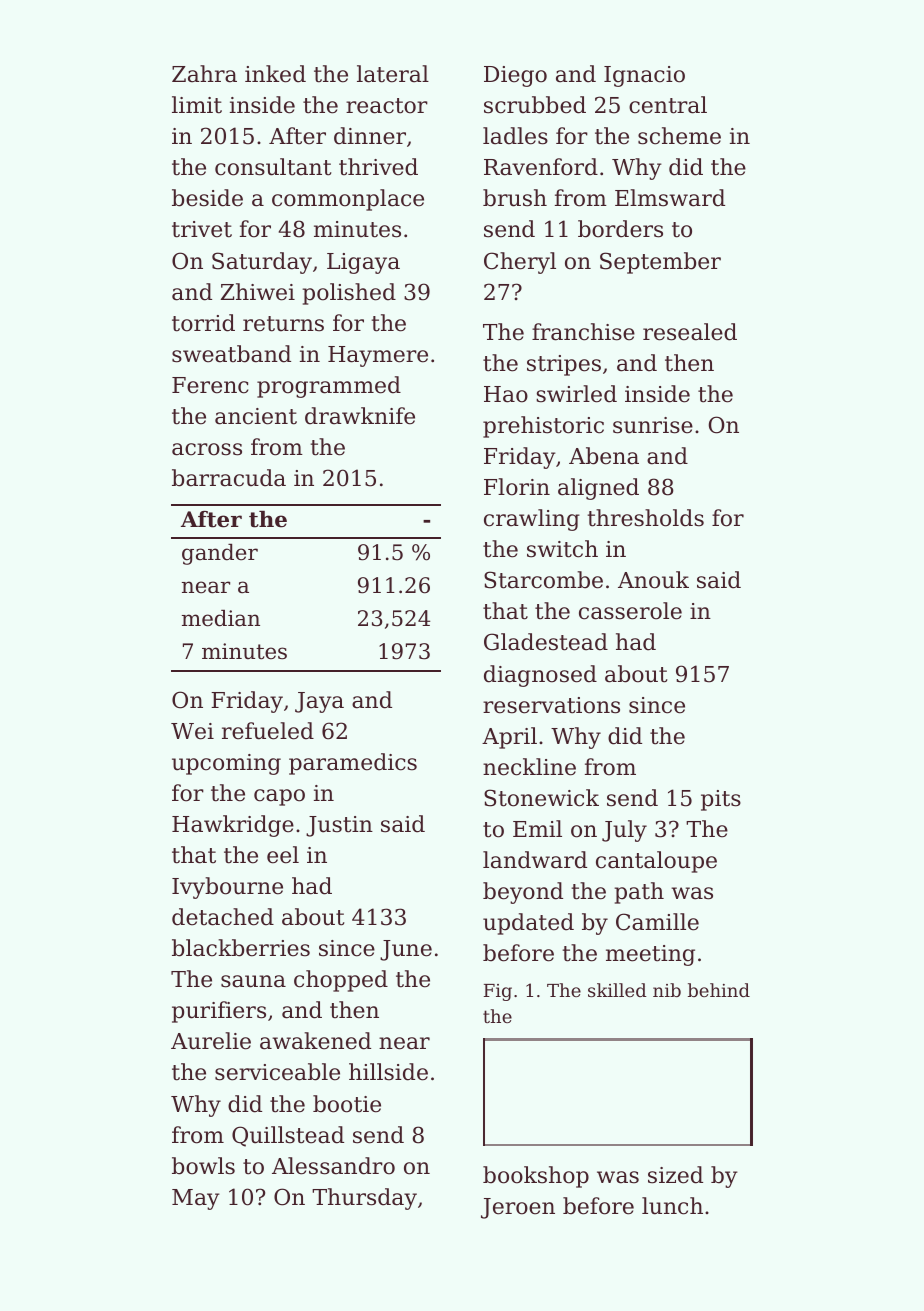 This screenshot has height=1311, width=924. Describe the element at coordinates (275, 74) in the screenshot. I see `inked` at that location.
